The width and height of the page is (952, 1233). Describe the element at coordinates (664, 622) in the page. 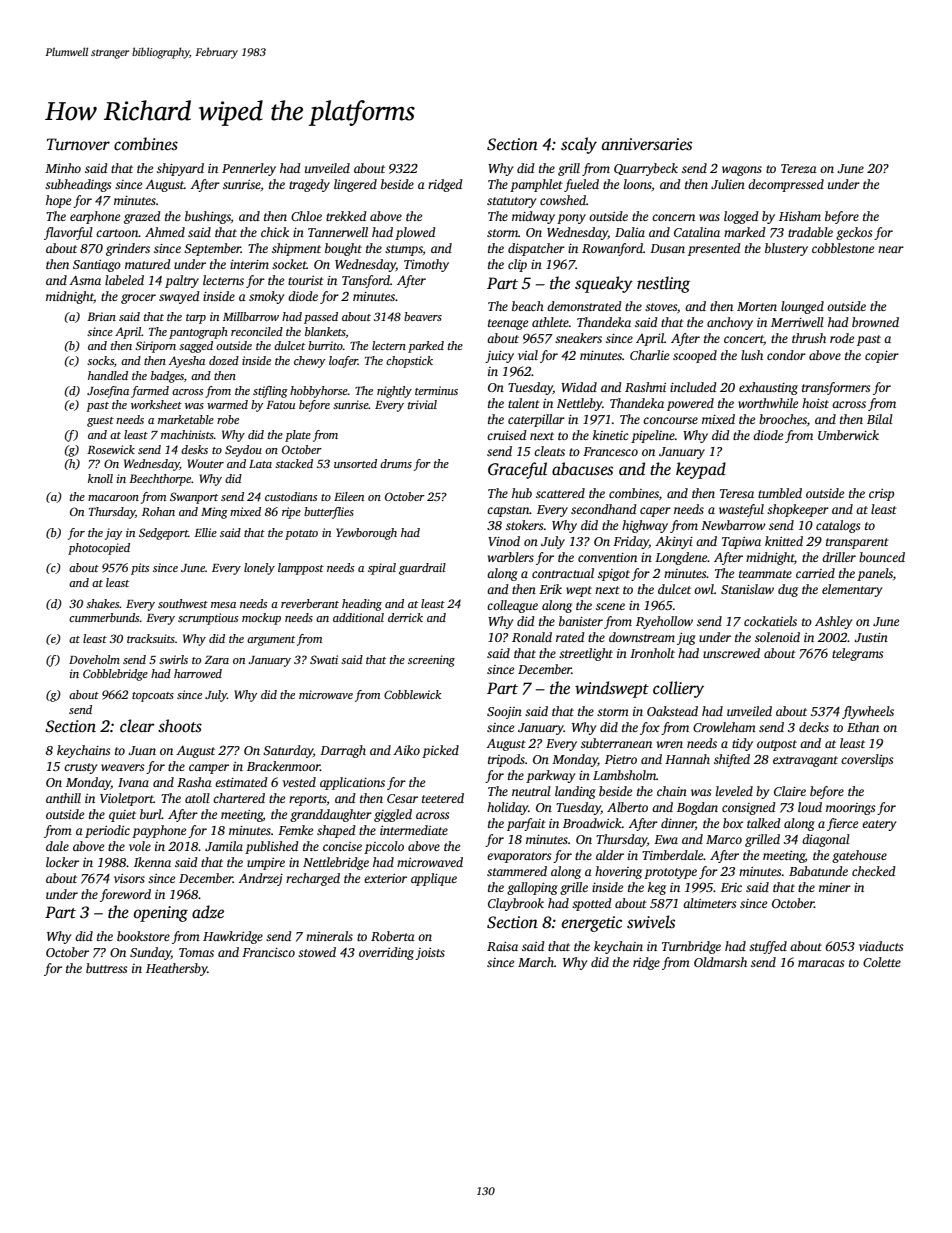

I see `Ryehollow` at that location.
